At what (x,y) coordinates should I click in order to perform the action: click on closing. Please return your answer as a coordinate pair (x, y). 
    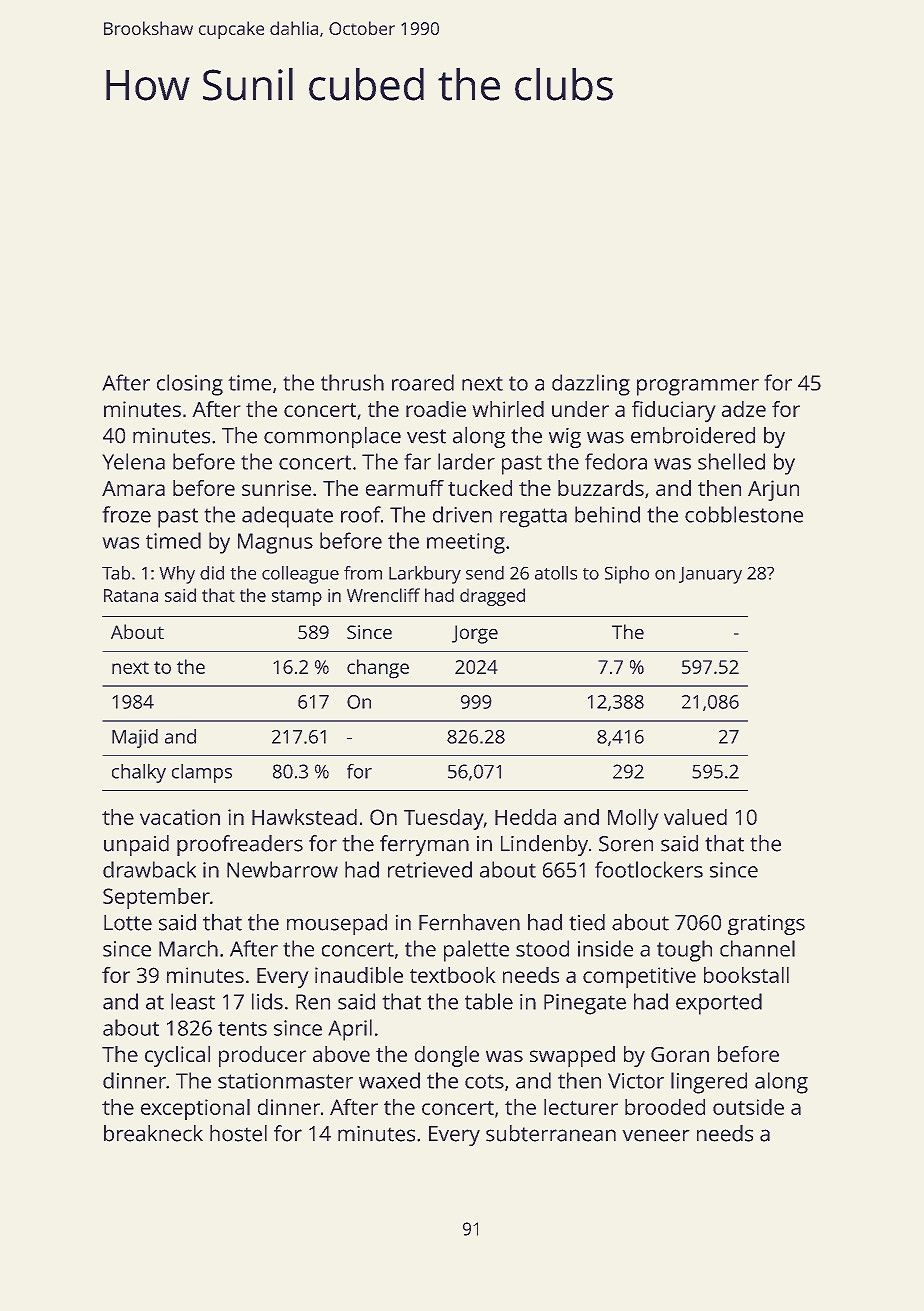
    Looking at the image, I should click on (190, 385).
